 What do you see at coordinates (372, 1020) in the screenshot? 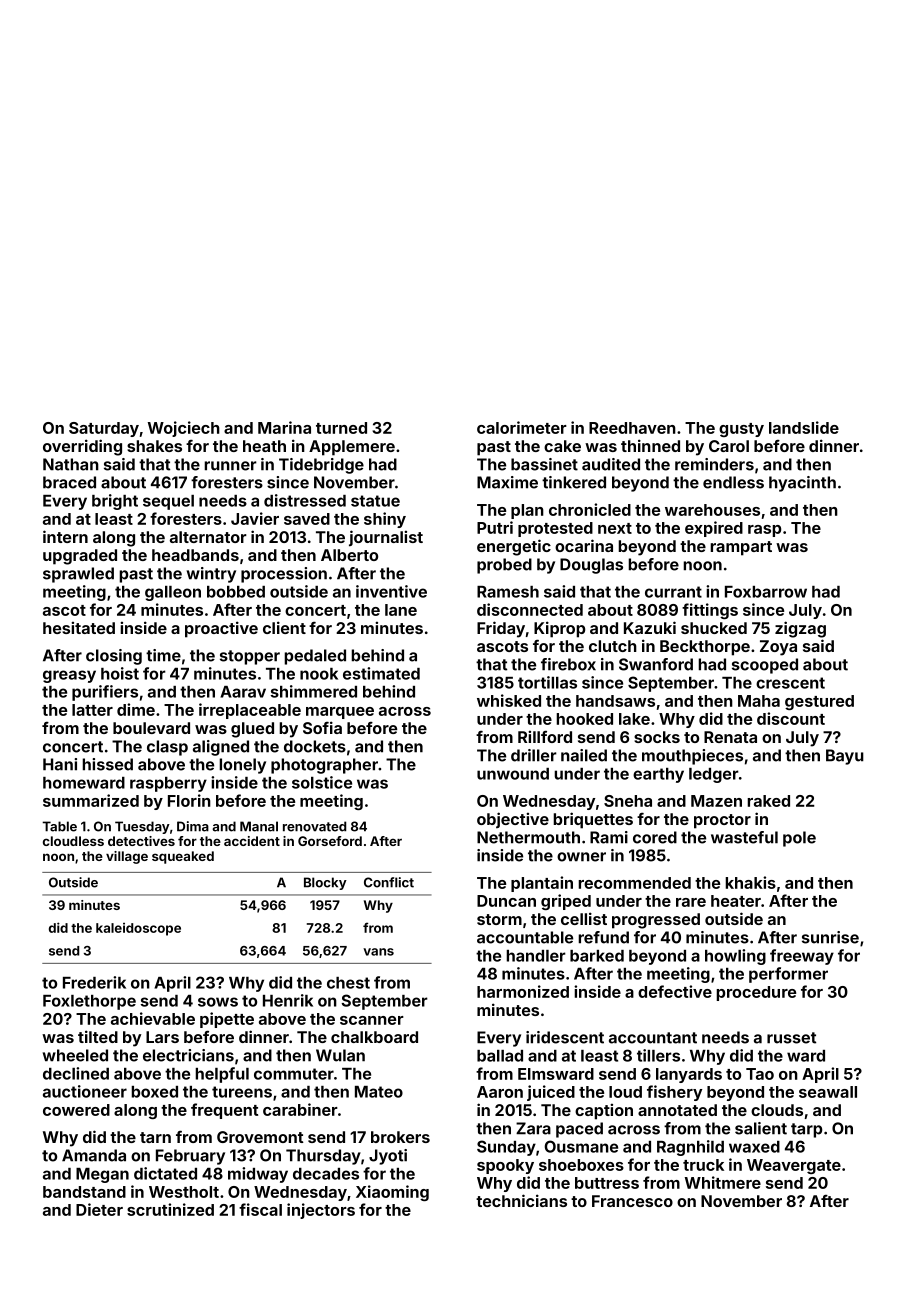
I see `scanner` at bounding box center [372, 1020].
